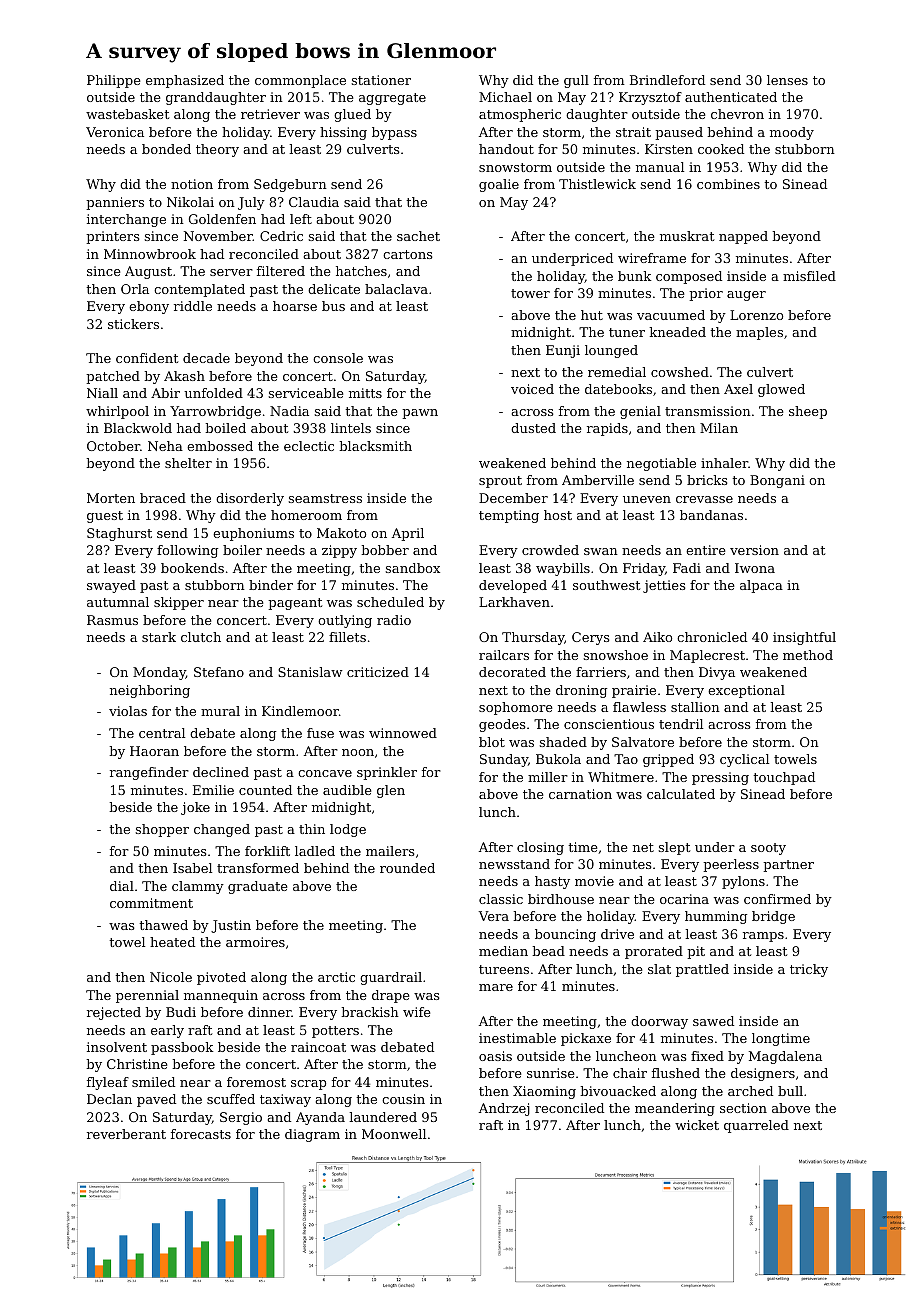 Image resolution: width=924 pixels, height=1308 pixels. Describe the element at coordinates (113, 81) in the image. I see `Philippe` at that location.
